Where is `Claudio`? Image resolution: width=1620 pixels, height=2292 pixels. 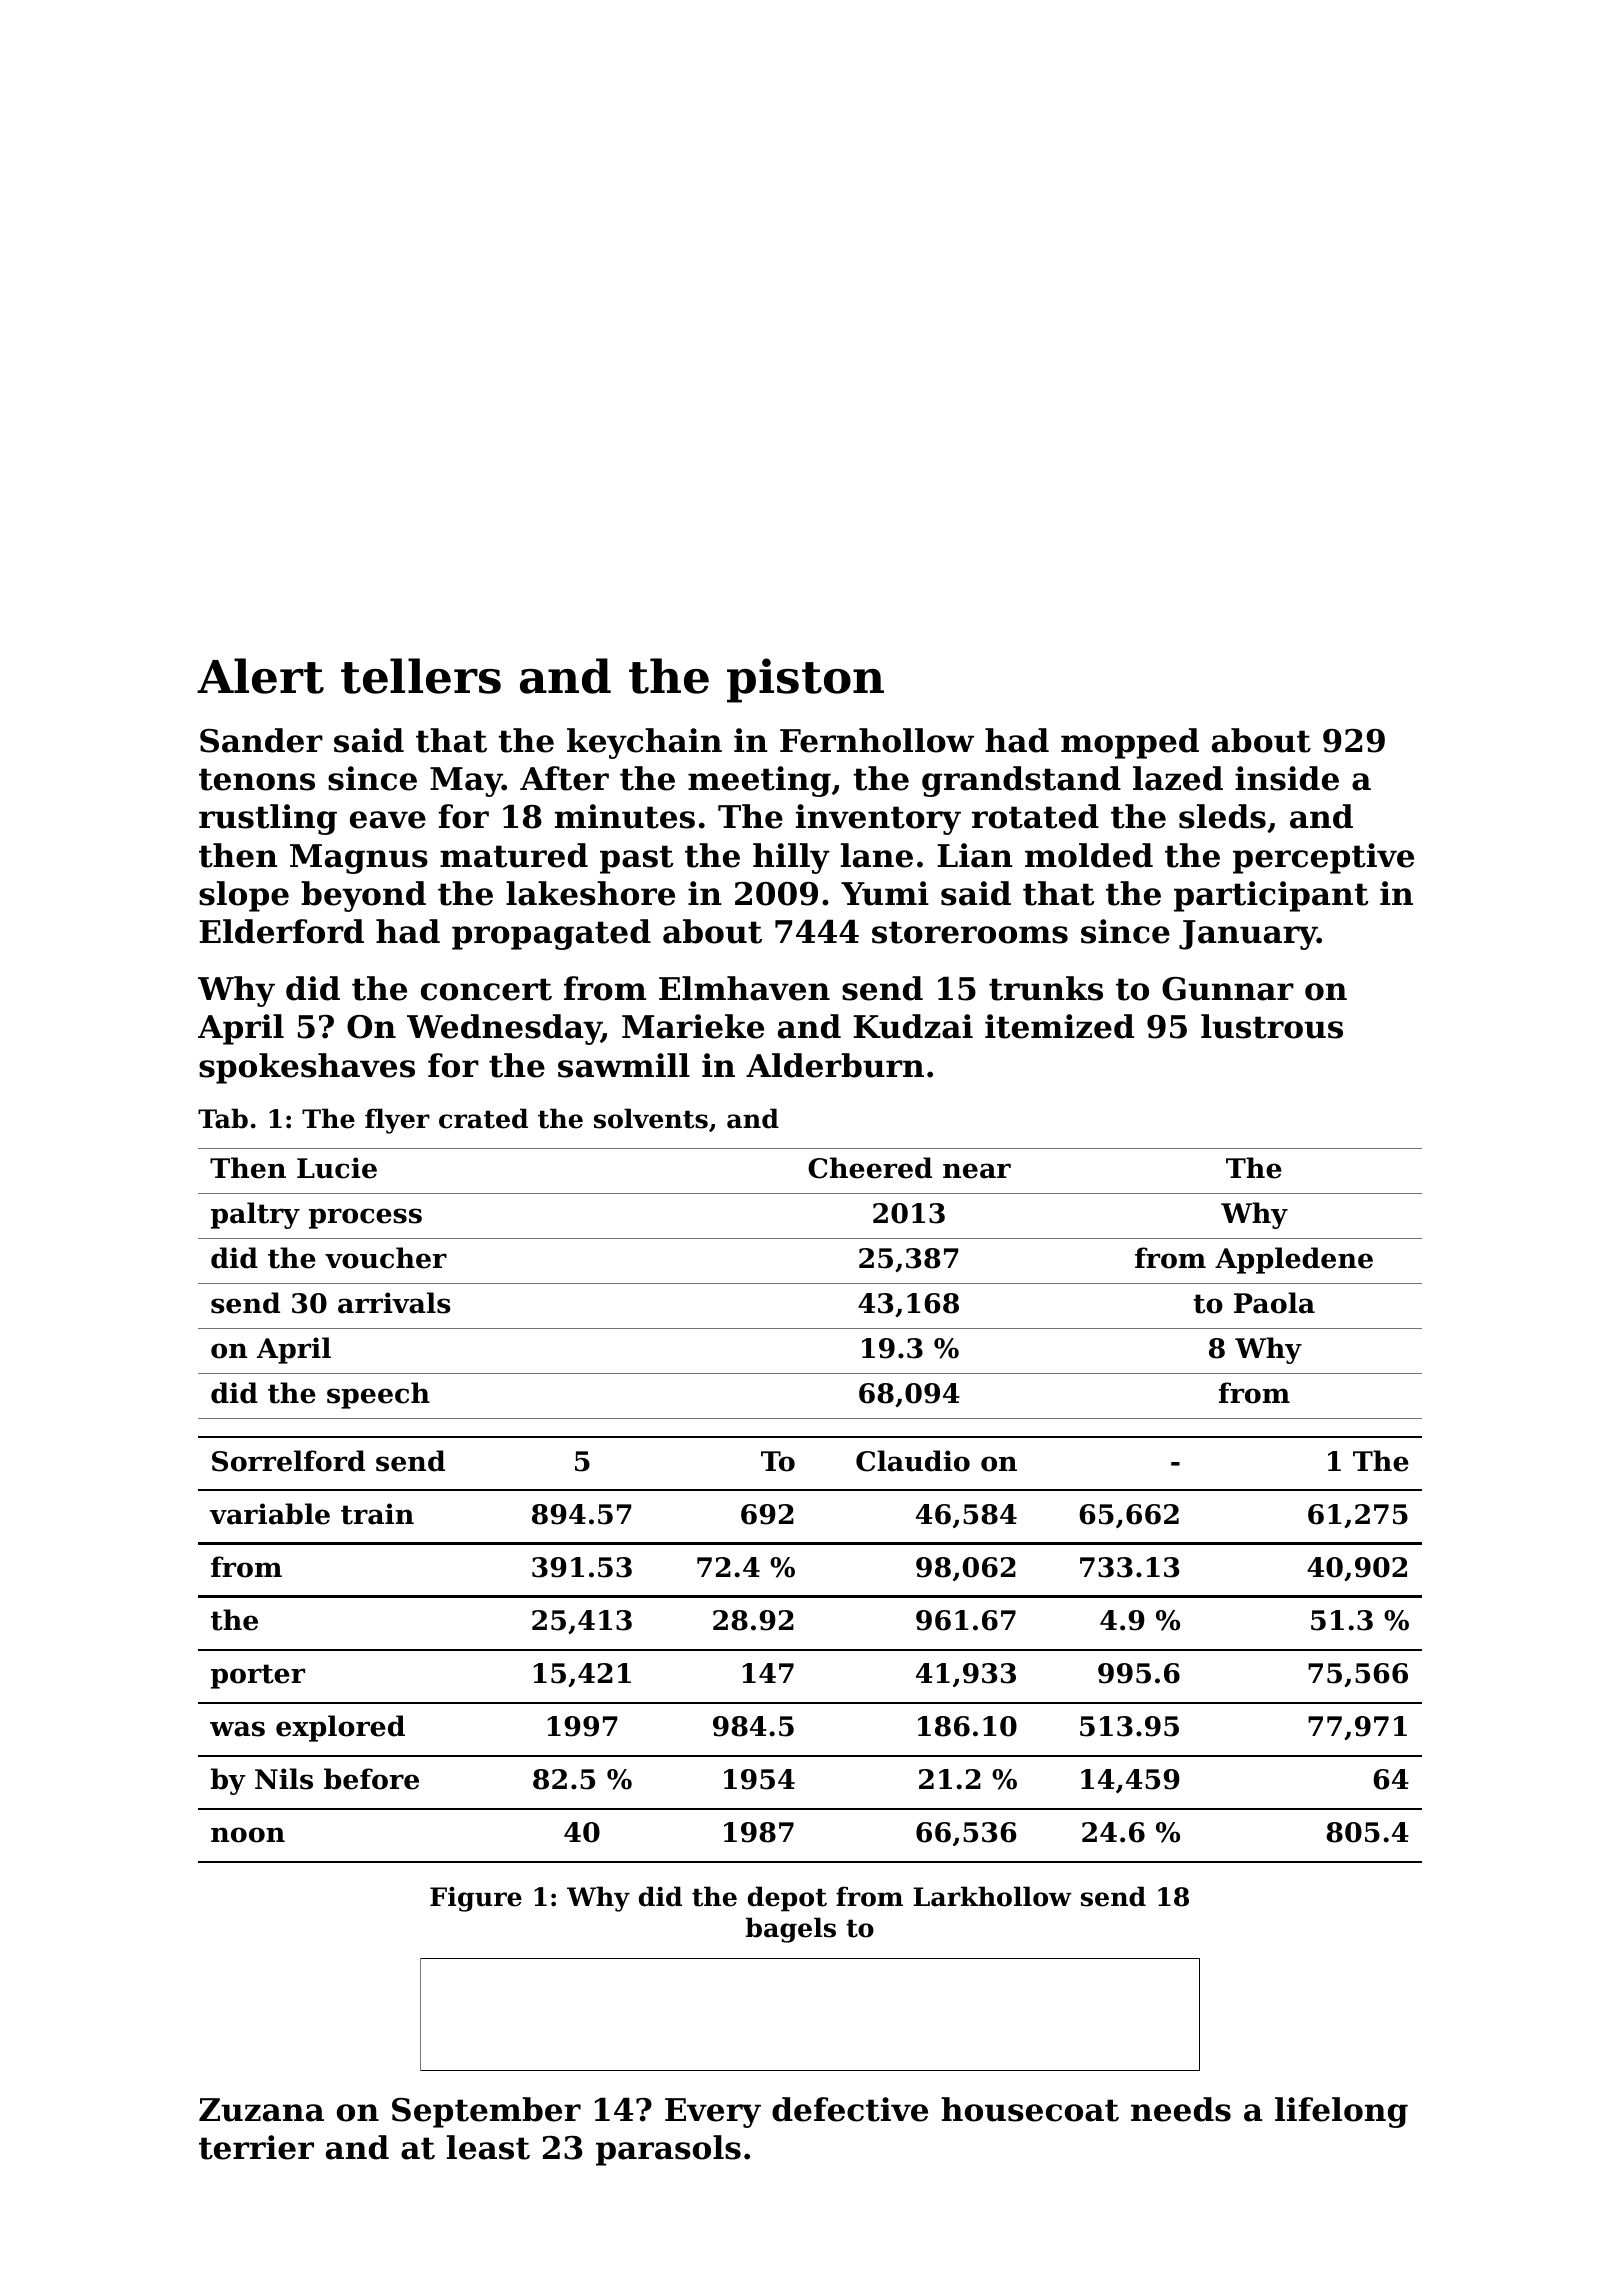 Claudio is located at coordinates (913, 1461).
